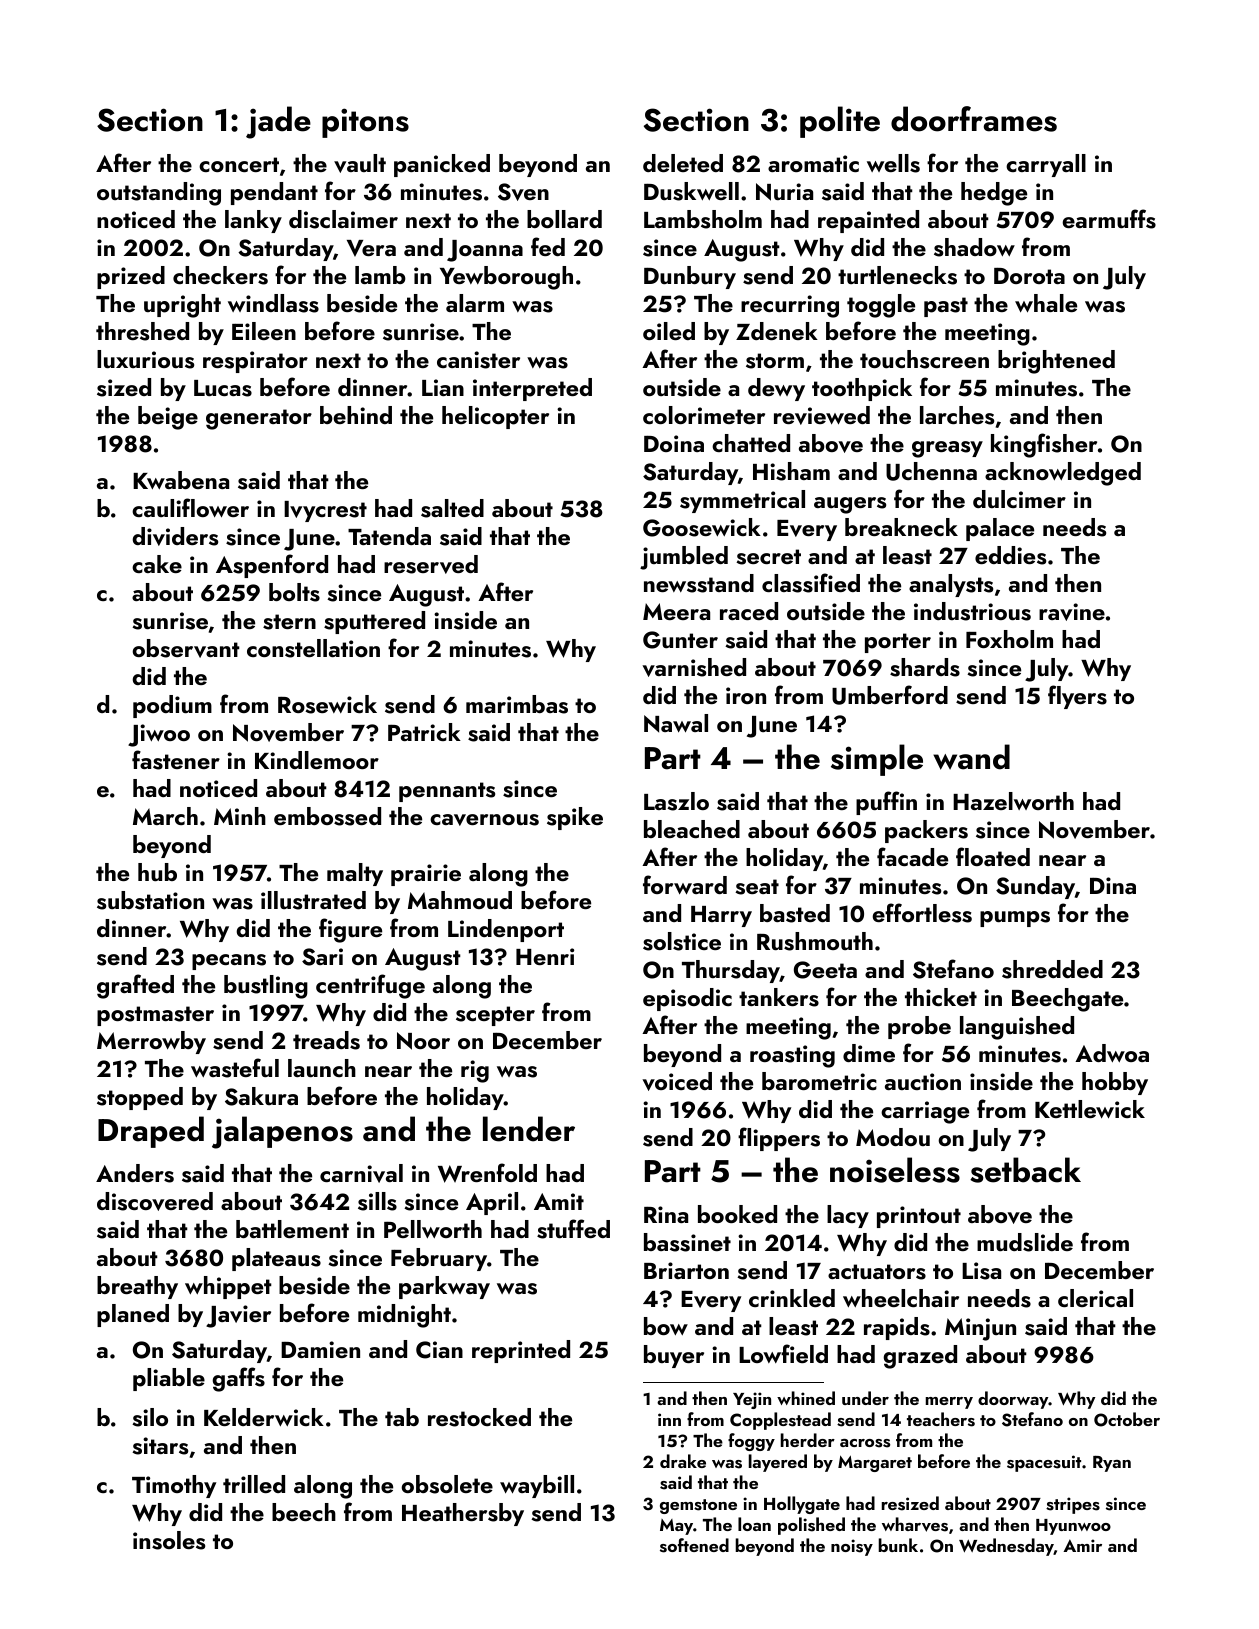  What do you see at coordinates (140, 1098) in the screenshot?
I see `stopped` at bounding box center [140, 1098].
